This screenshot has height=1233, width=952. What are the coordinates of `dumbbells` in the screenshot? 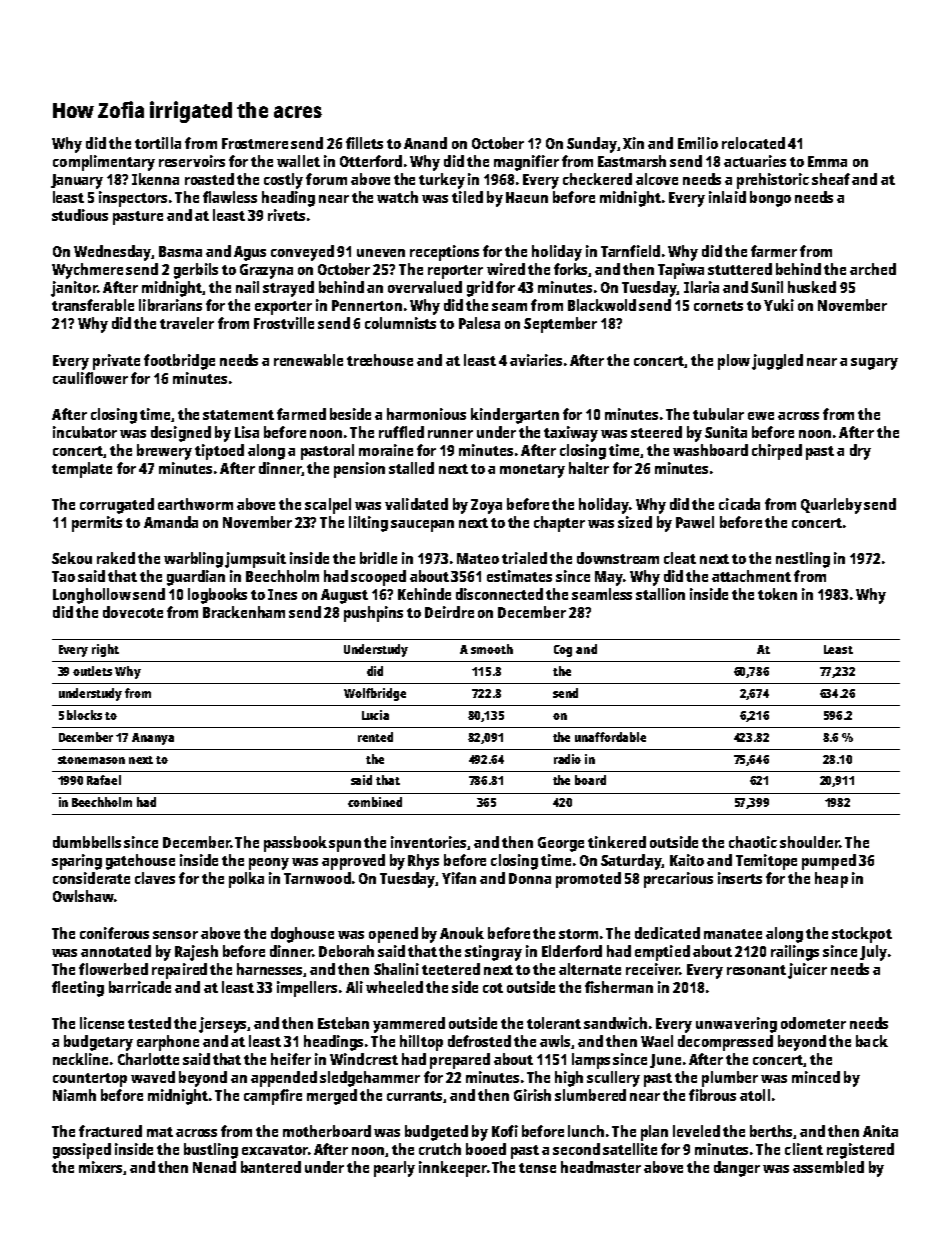 It's located at (87, 842).
